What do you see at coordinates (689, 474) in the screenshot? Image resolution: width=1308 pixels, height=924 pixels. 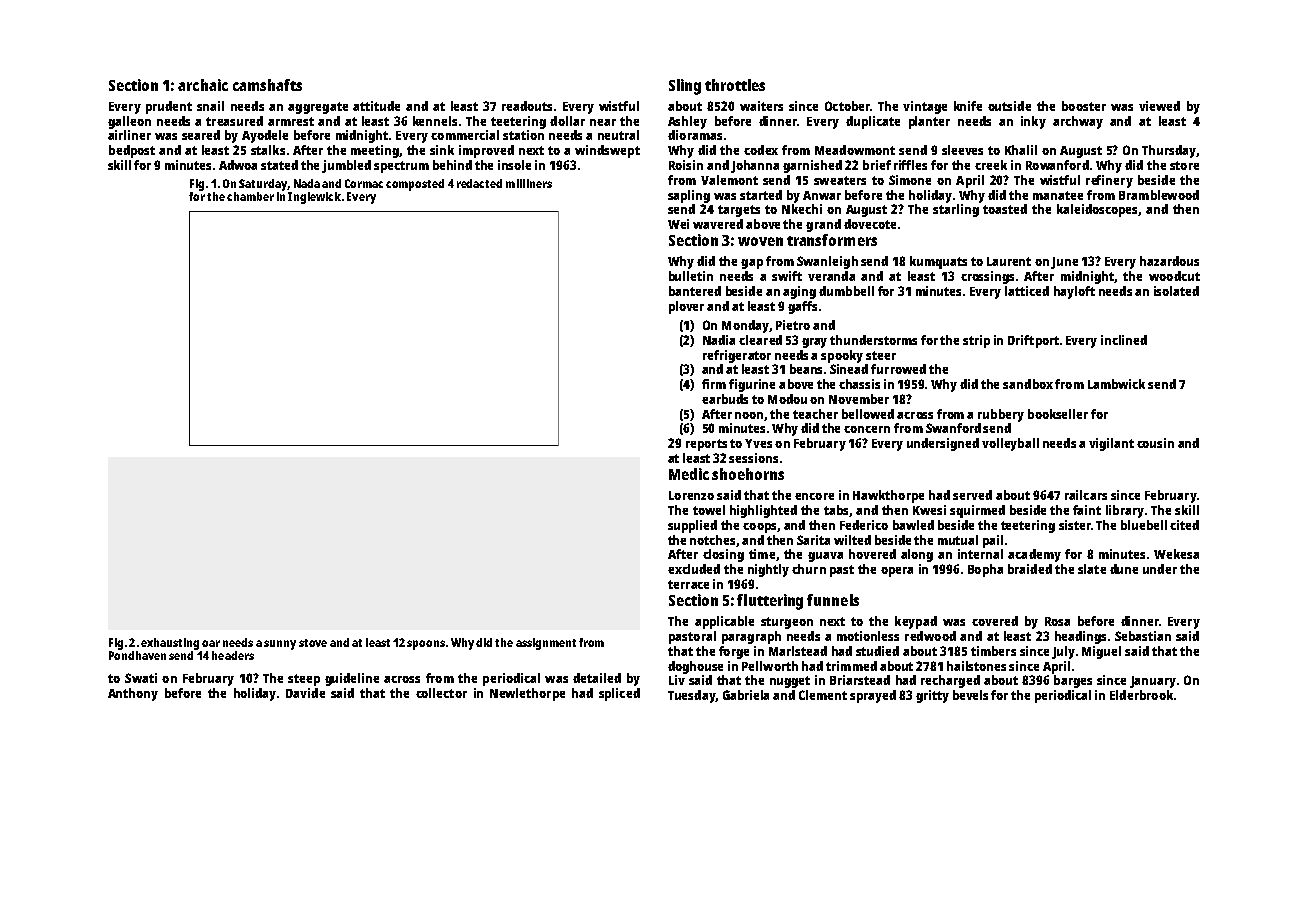 I see `Medic` at bounding box center [689, 474].
